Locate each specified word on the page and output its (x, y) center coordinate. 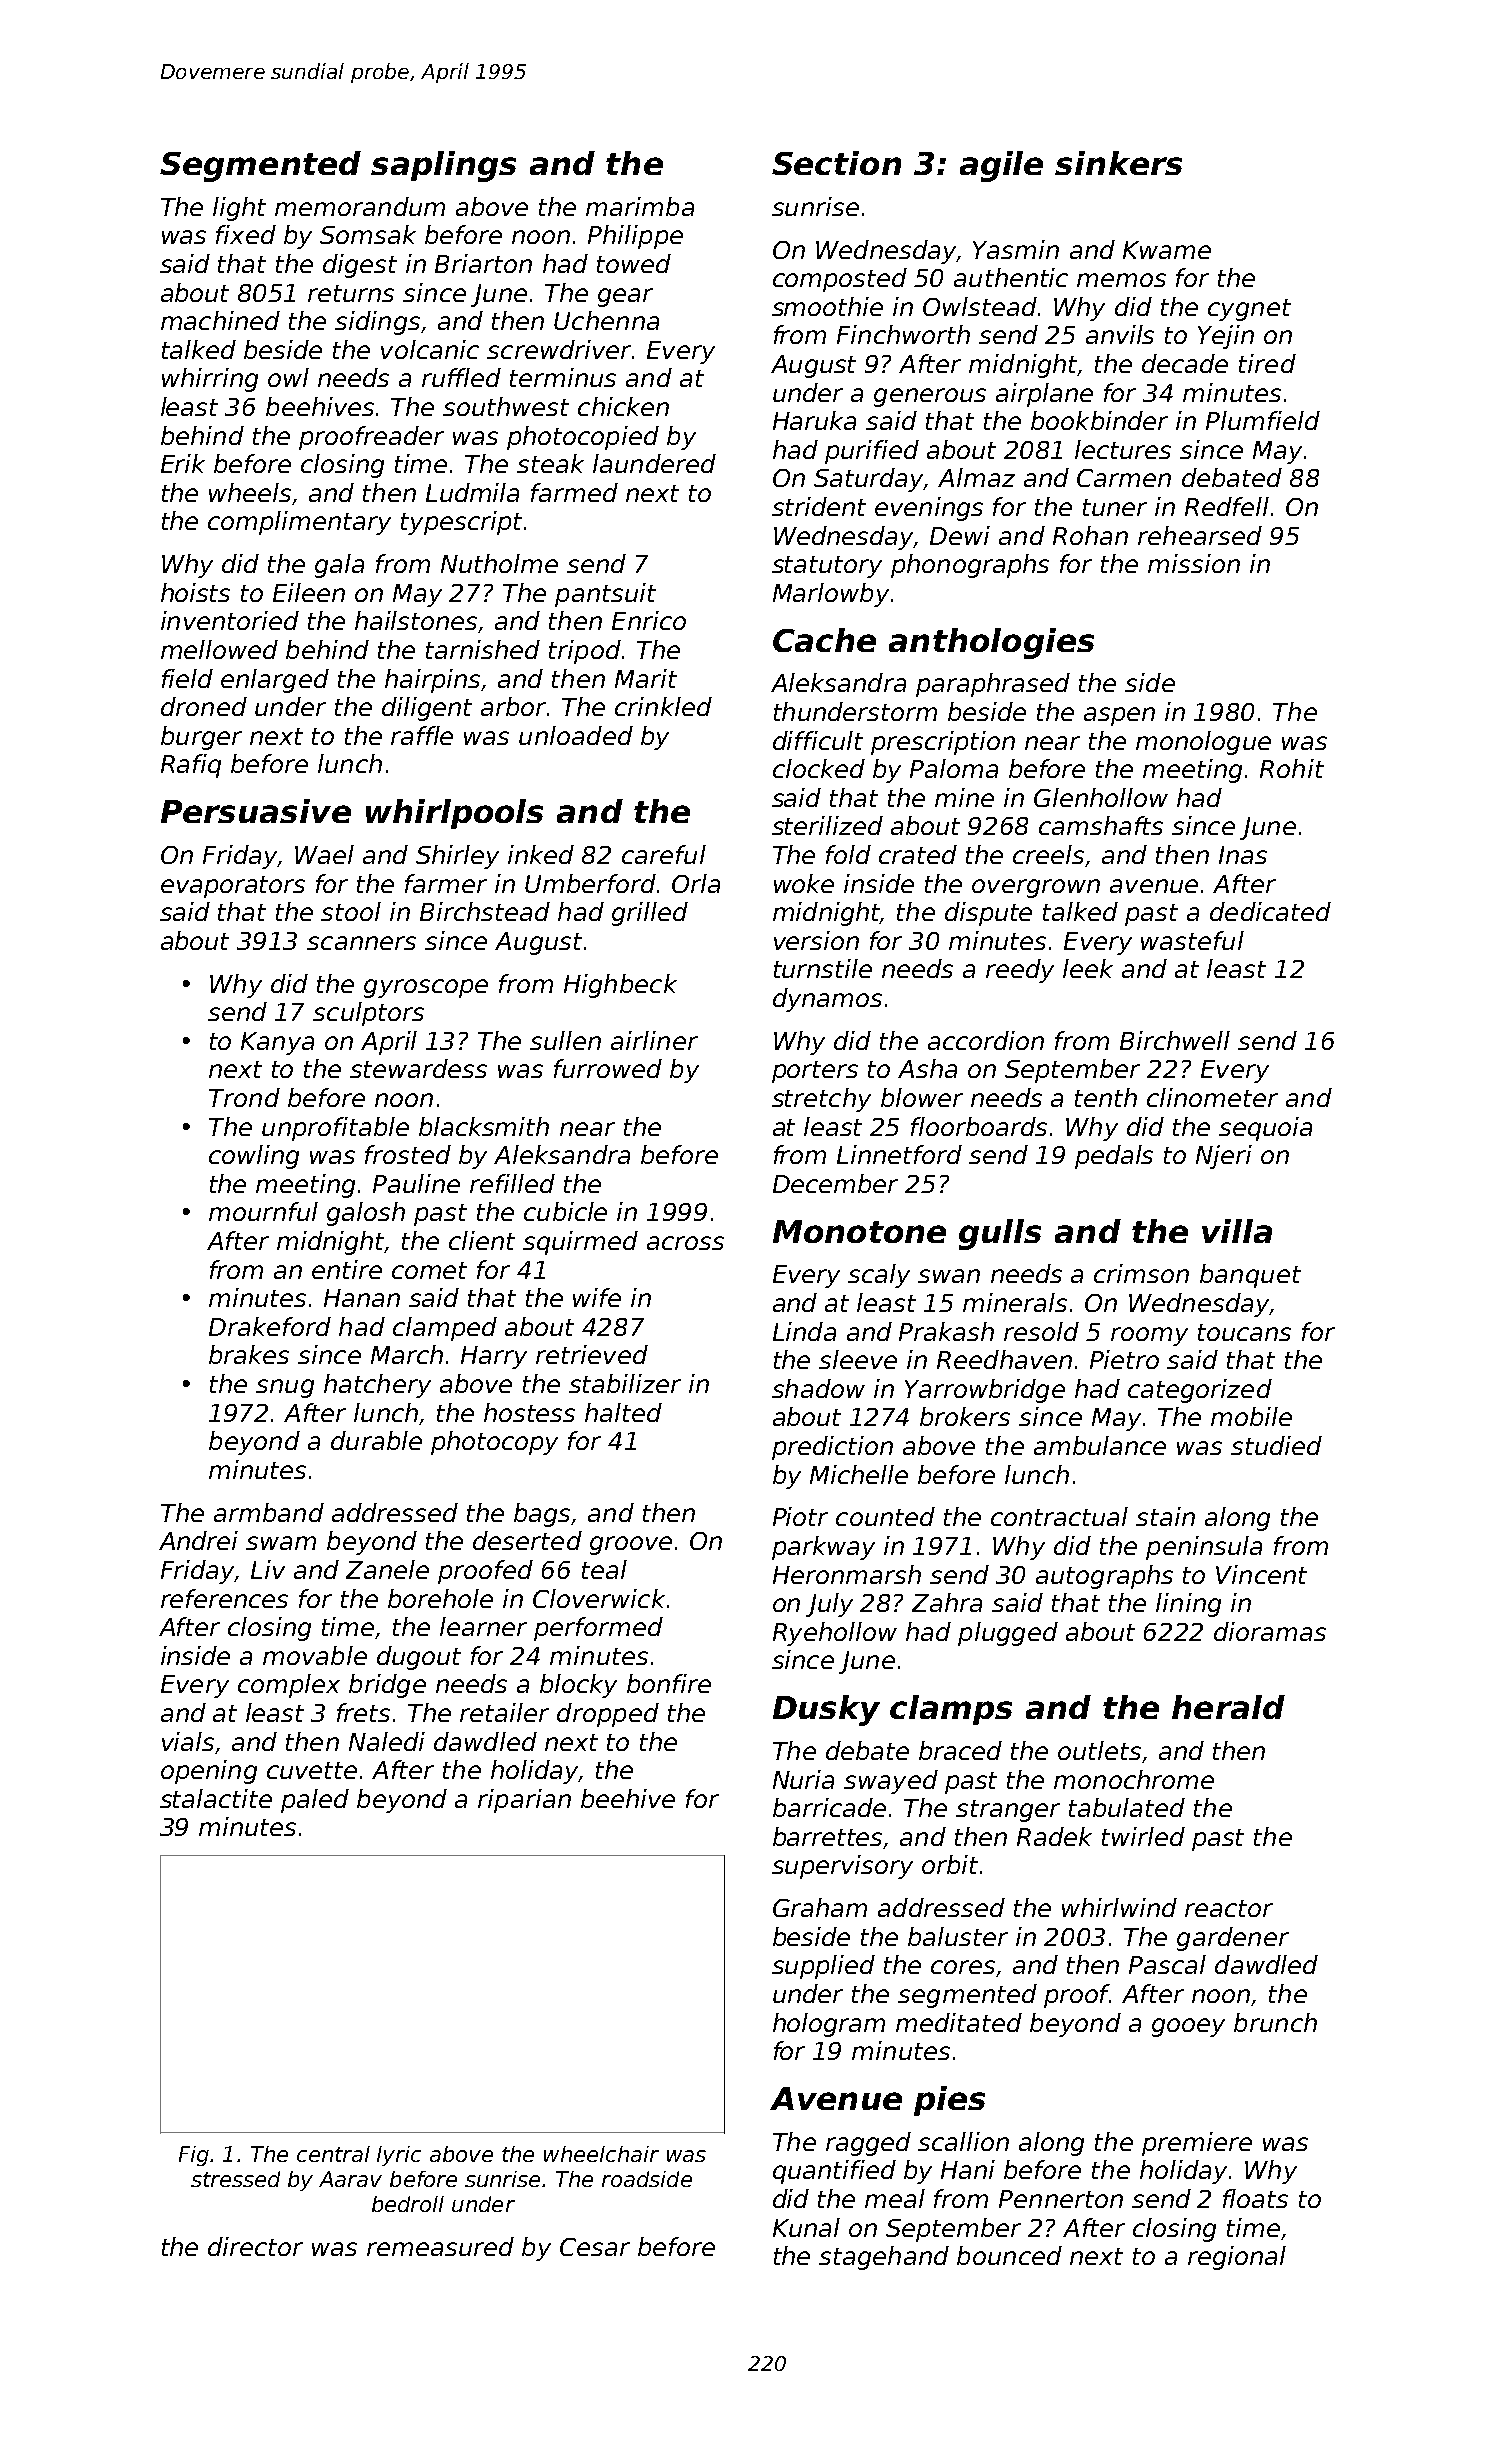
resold (1041, 1331)
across (685, 1243)
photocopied (583, 438)
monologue (1203, 743)
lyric (399, 2156)
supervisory (842, 1867)
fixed (246, 234)
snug (285, 1388)
